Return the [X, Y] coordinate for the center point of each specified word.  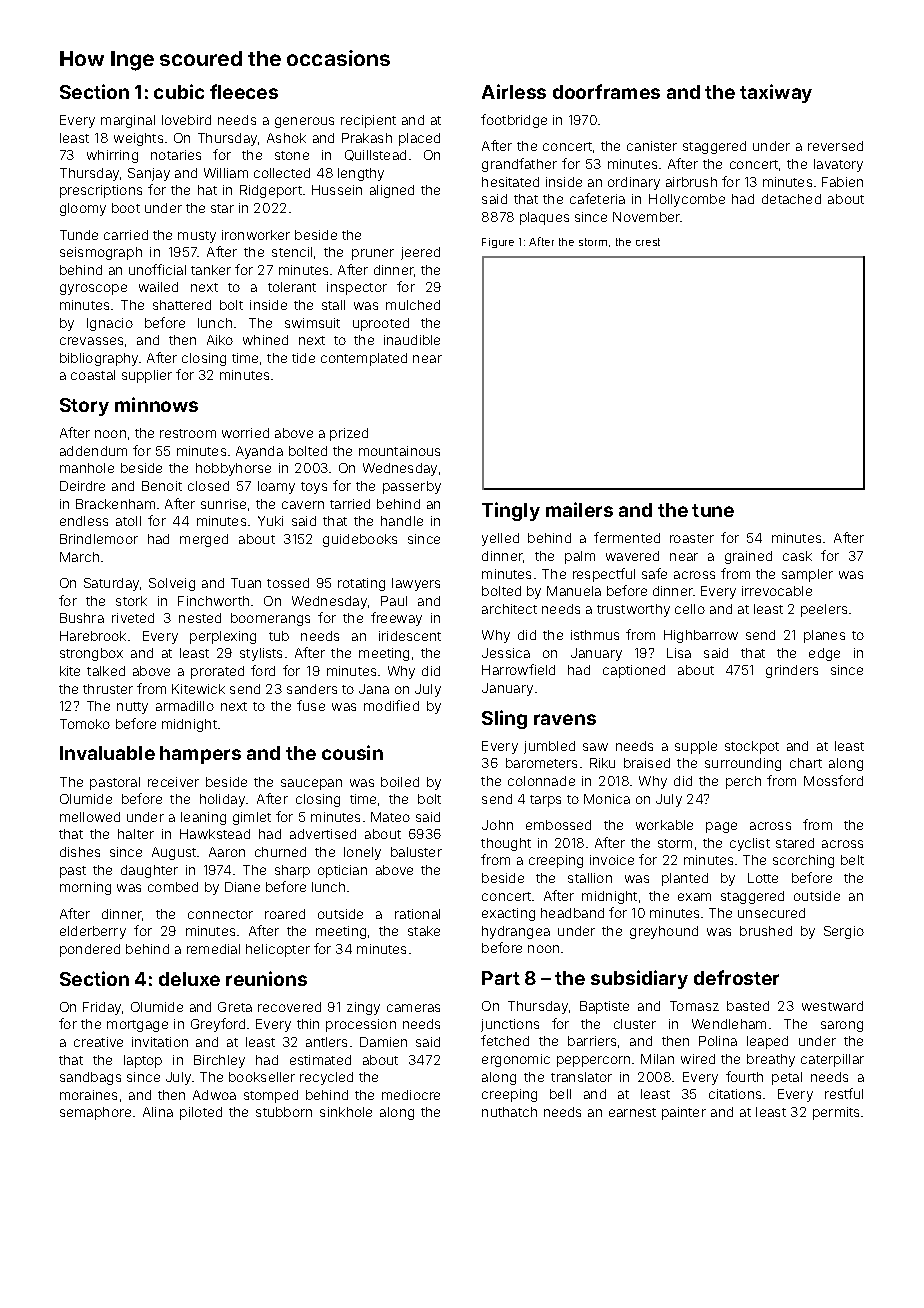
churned [280, 852]
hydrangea [516, 932]
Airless [514, 91]
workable [664, 825]
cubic [179, 91]
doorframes [606, 91]
